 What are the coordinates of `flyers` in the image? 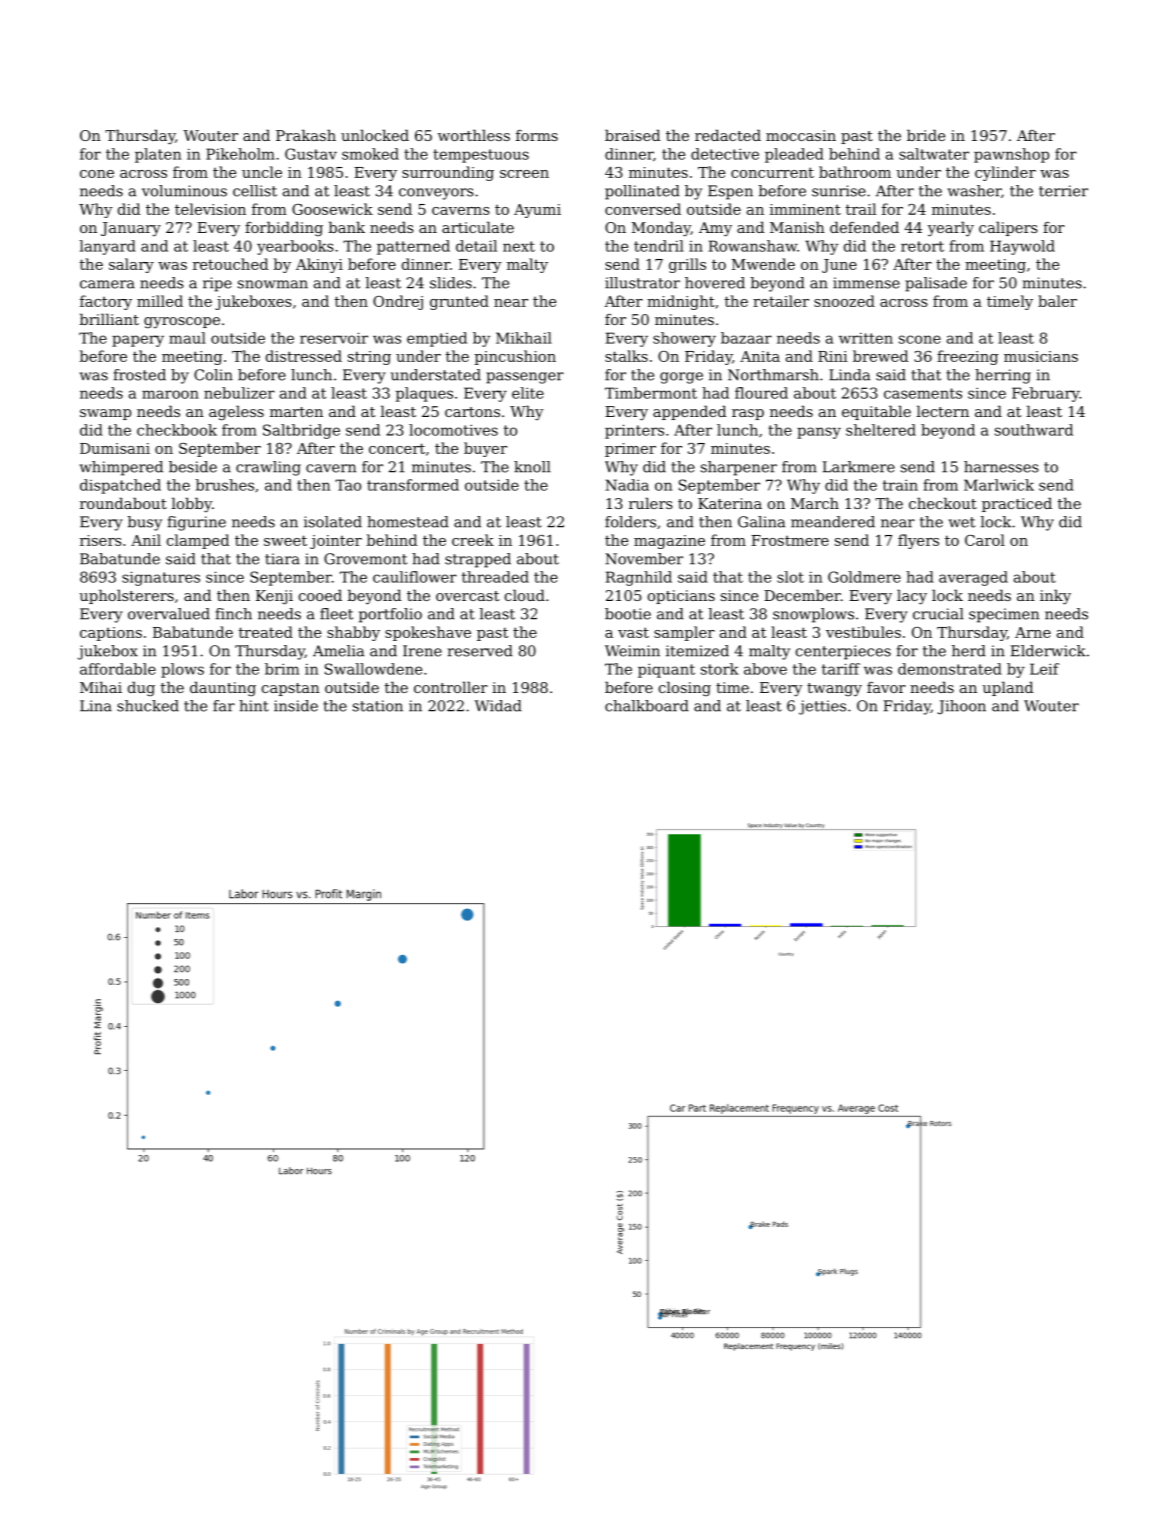 It's located at (918, 541).
